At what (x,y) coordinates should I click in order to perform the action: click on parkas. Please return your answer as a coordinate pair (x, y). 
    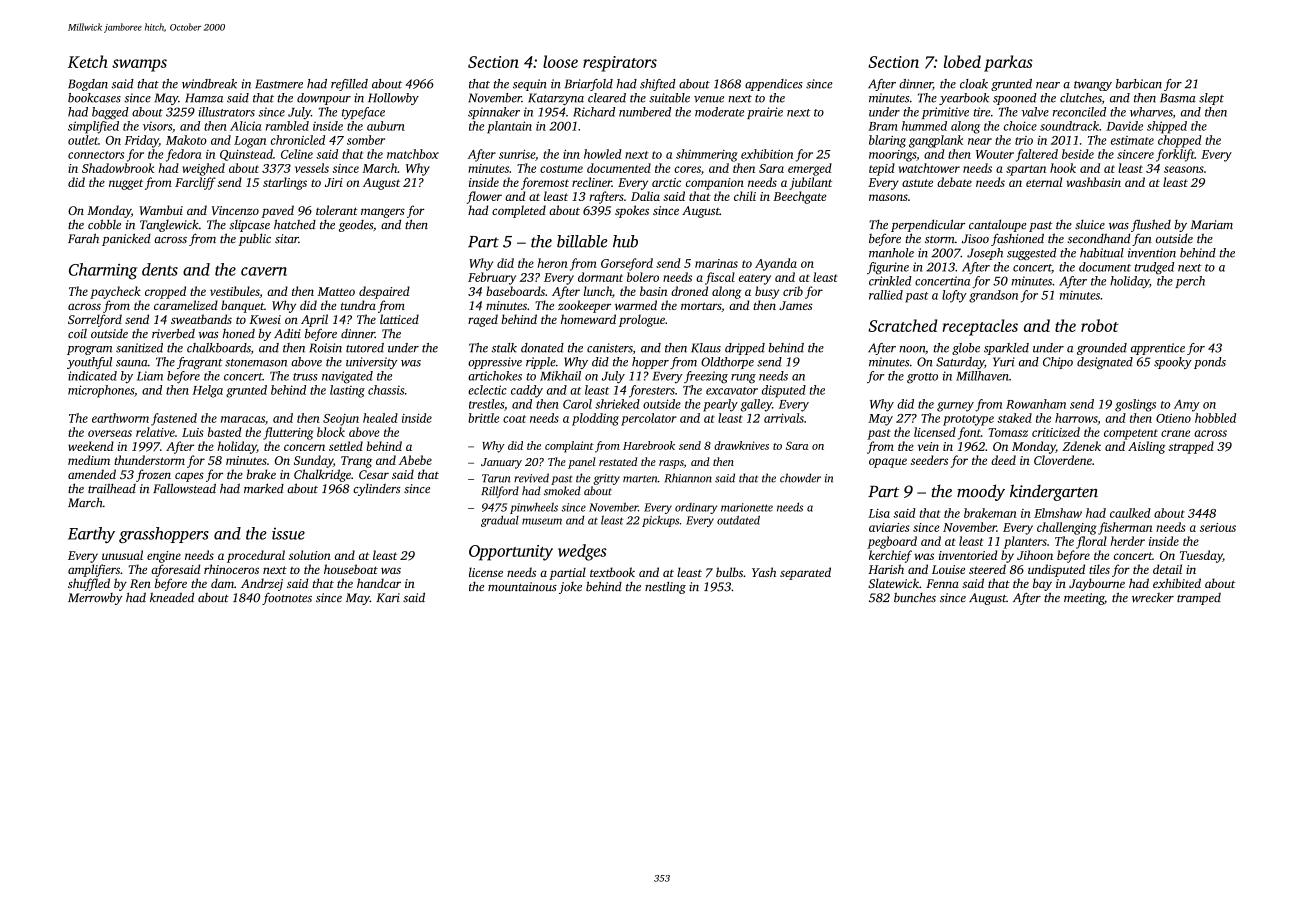
    Looking at the image, I should click on (1008, 63).
